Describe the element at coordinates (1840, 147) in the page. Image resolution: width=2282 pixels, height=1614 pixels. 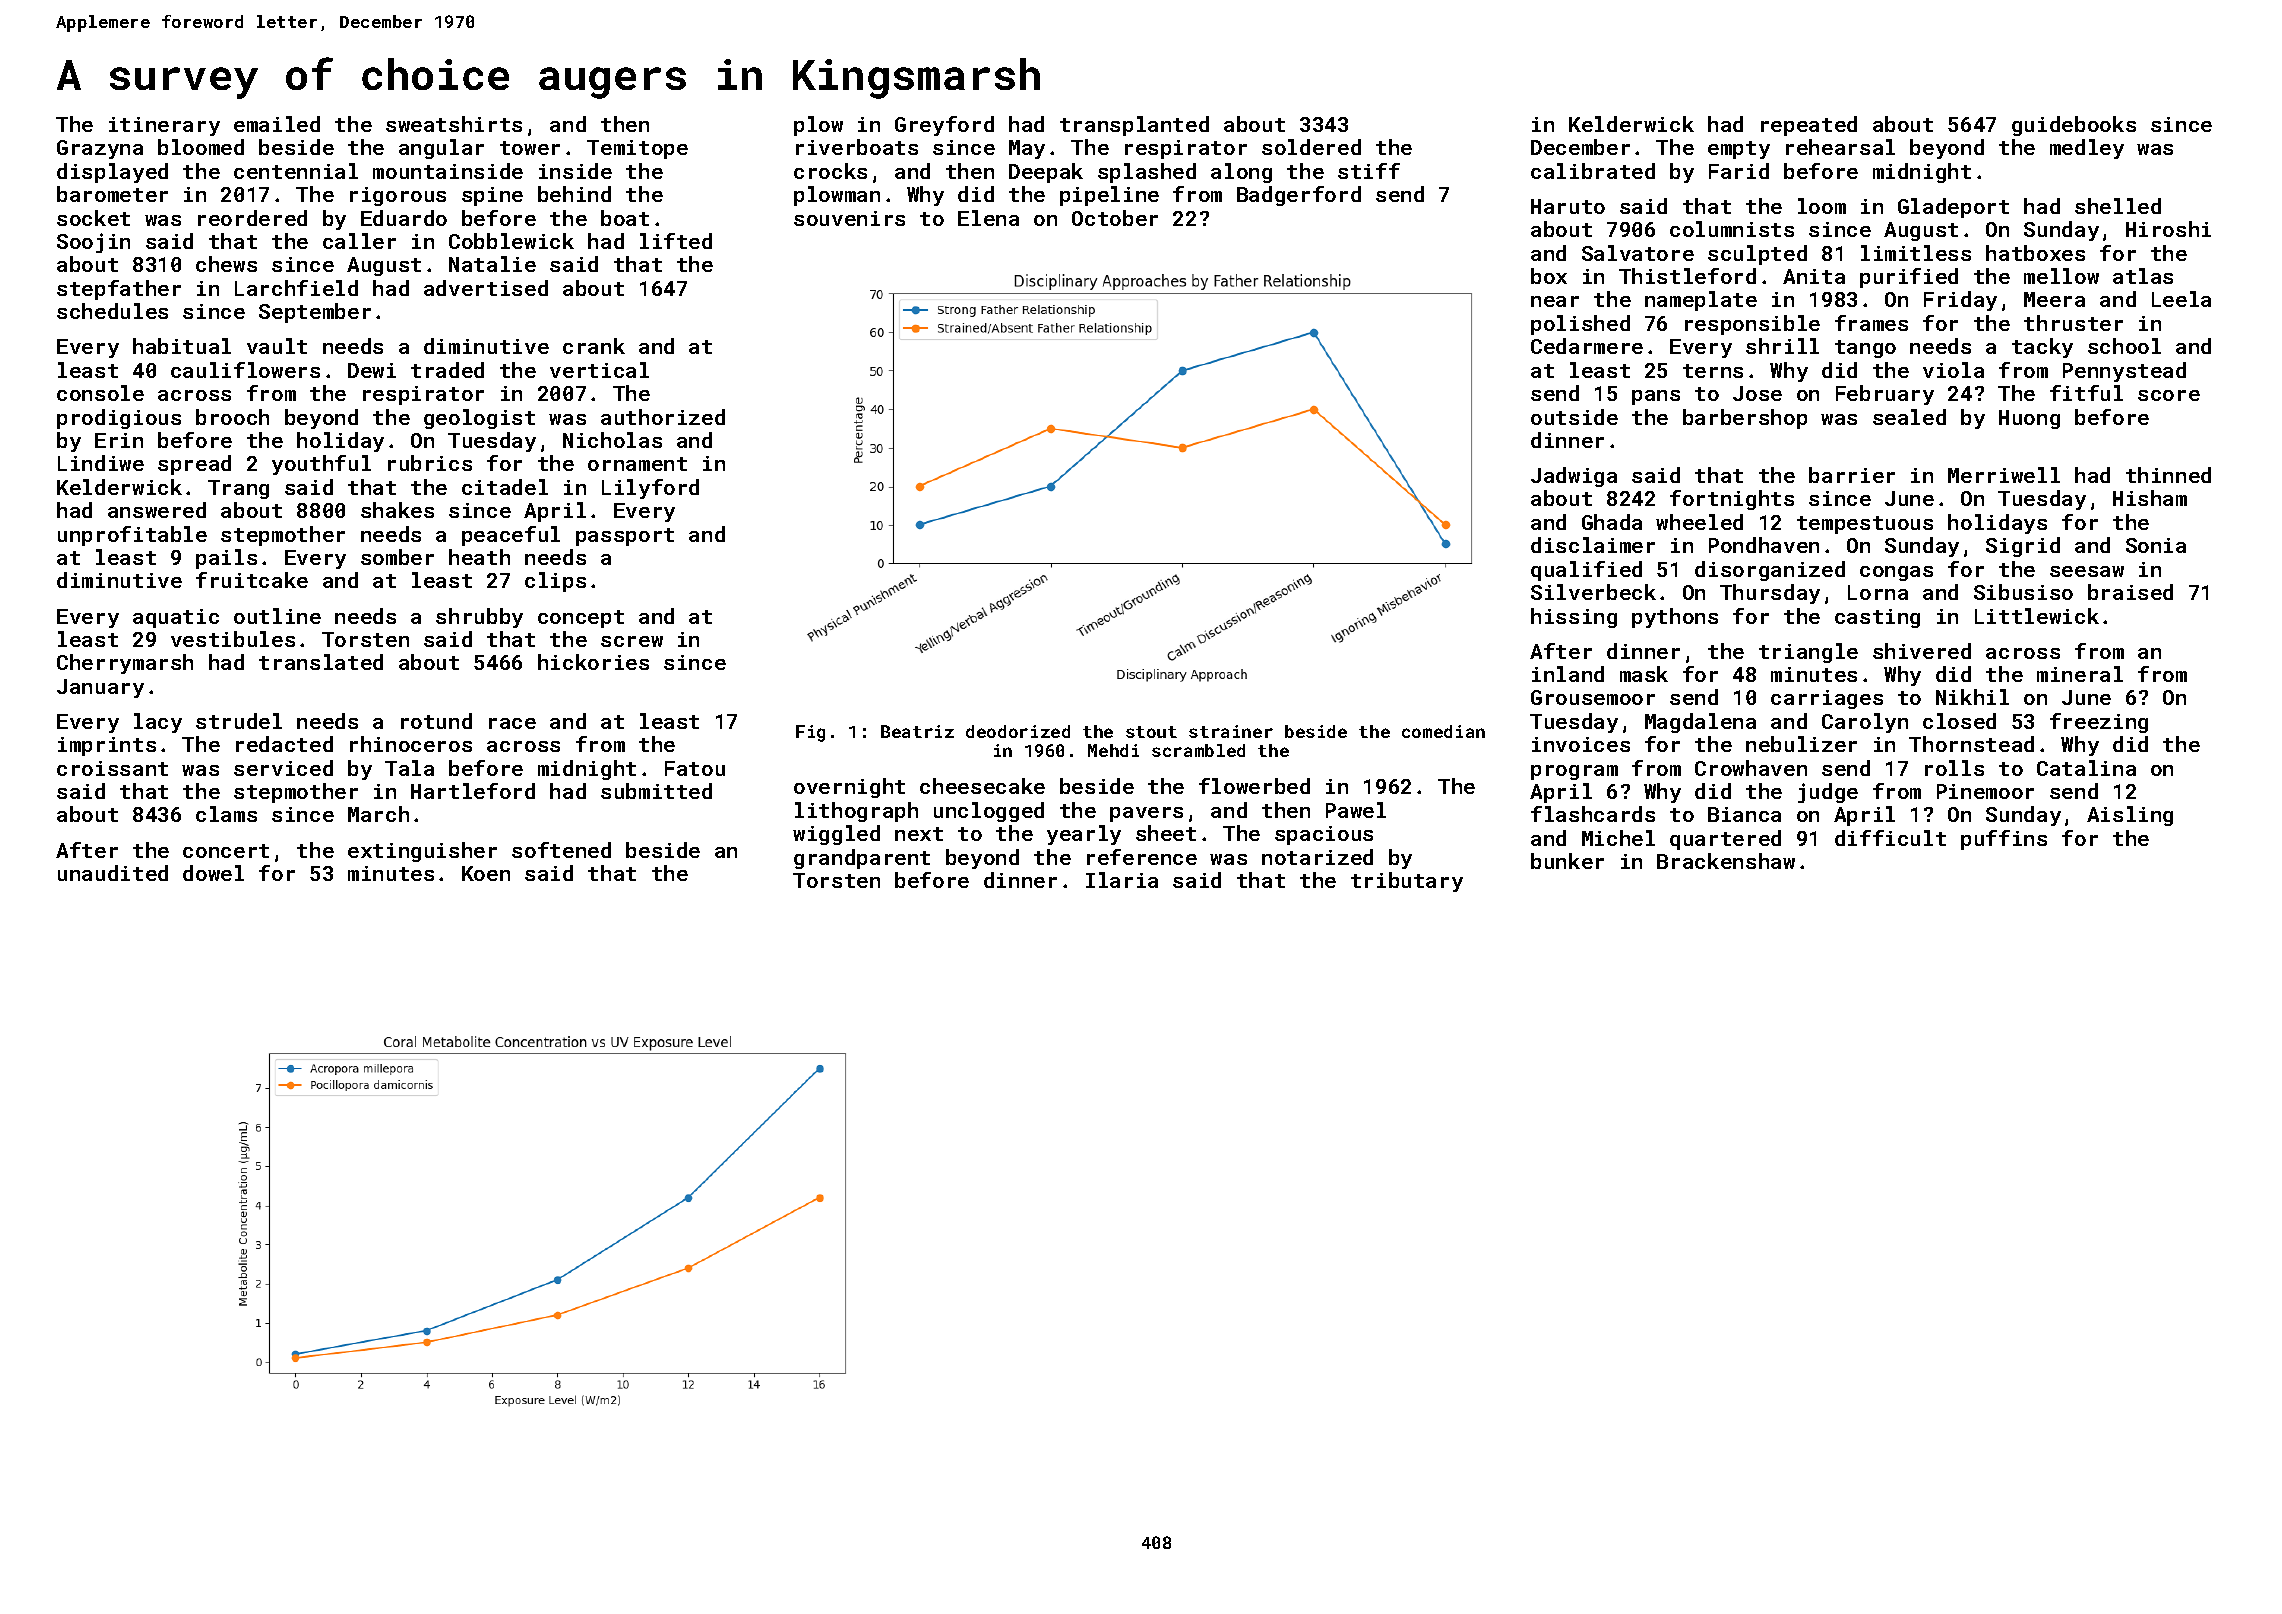
I see `rehearsal` at that location.
